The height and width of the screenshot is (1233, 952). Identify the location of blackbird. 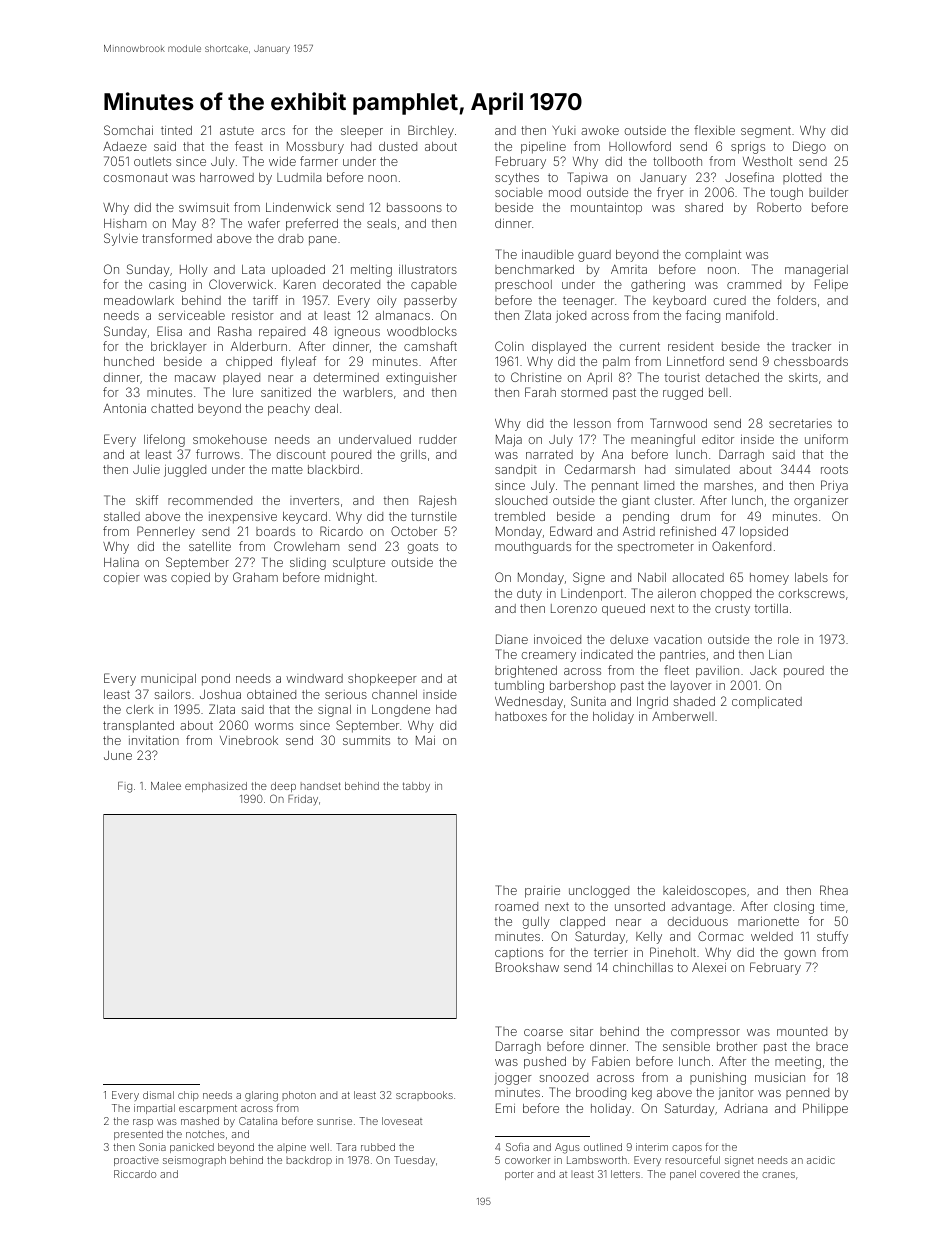
(333, 469).
